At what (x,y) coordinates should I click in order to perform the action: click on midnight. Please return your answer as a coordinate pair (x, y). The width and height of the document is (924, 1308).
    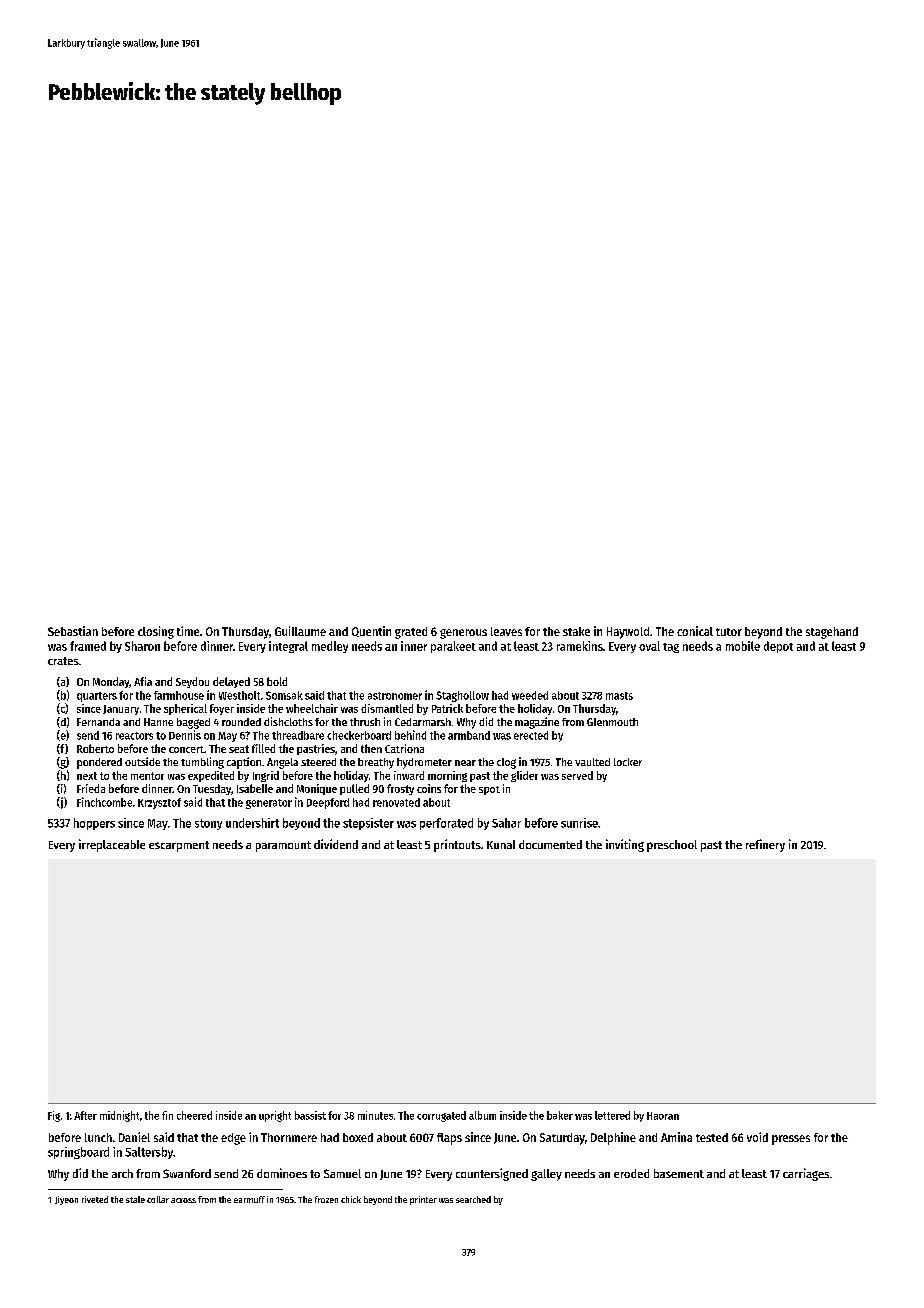
    Looking at the image, I should click on (119, 1116).
